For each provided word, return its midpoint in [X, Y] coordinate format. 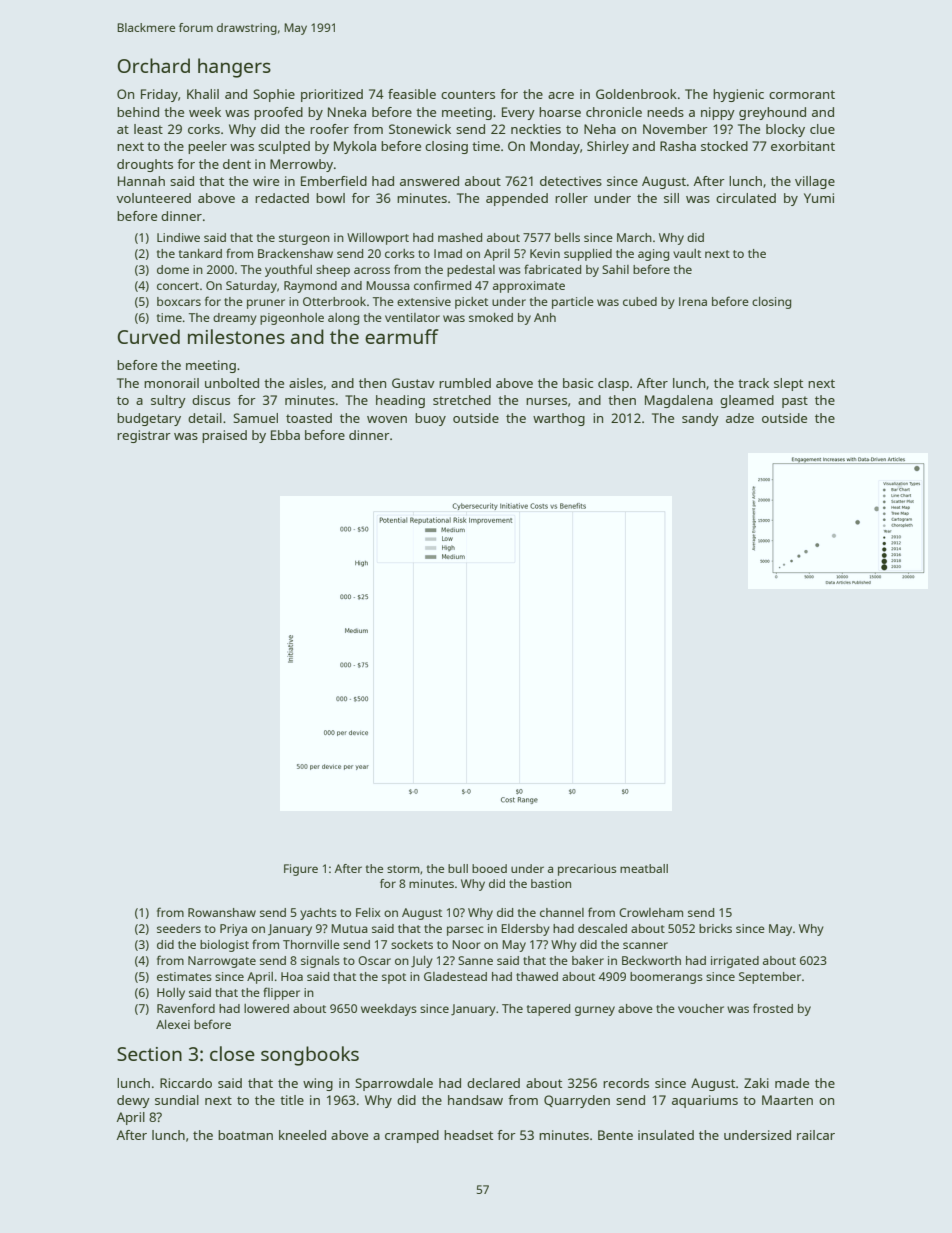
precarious [587, 870]
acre [561, 95]
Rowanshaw [222, 912]
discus [211, 400]
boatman [245, 1135]
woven [387, 419]
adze [740, 418]
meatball [644, 868]
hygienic [738, 95]
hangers [234, 68]
